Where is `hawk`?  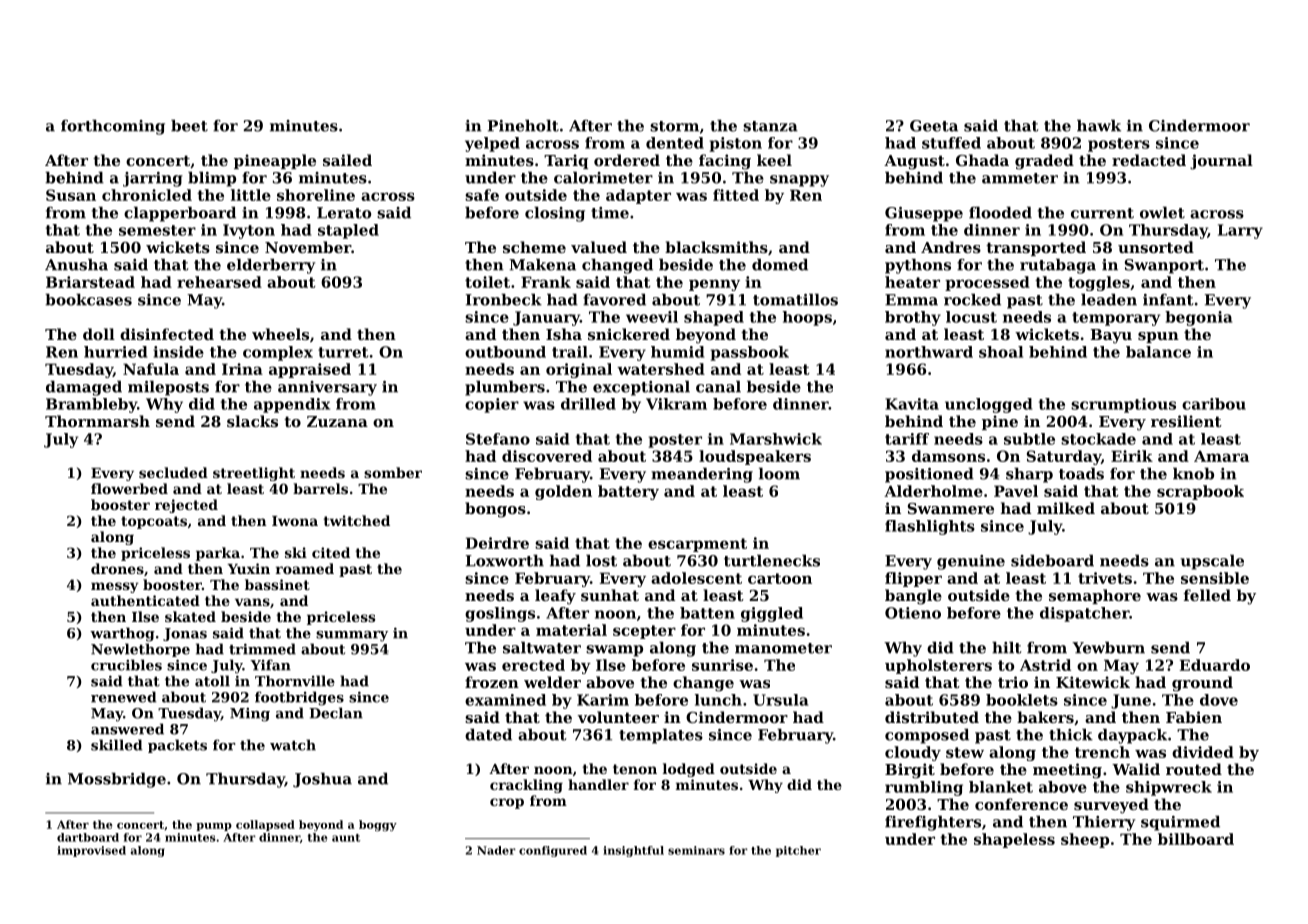
hawk is located at coordinates (1099, 125).
